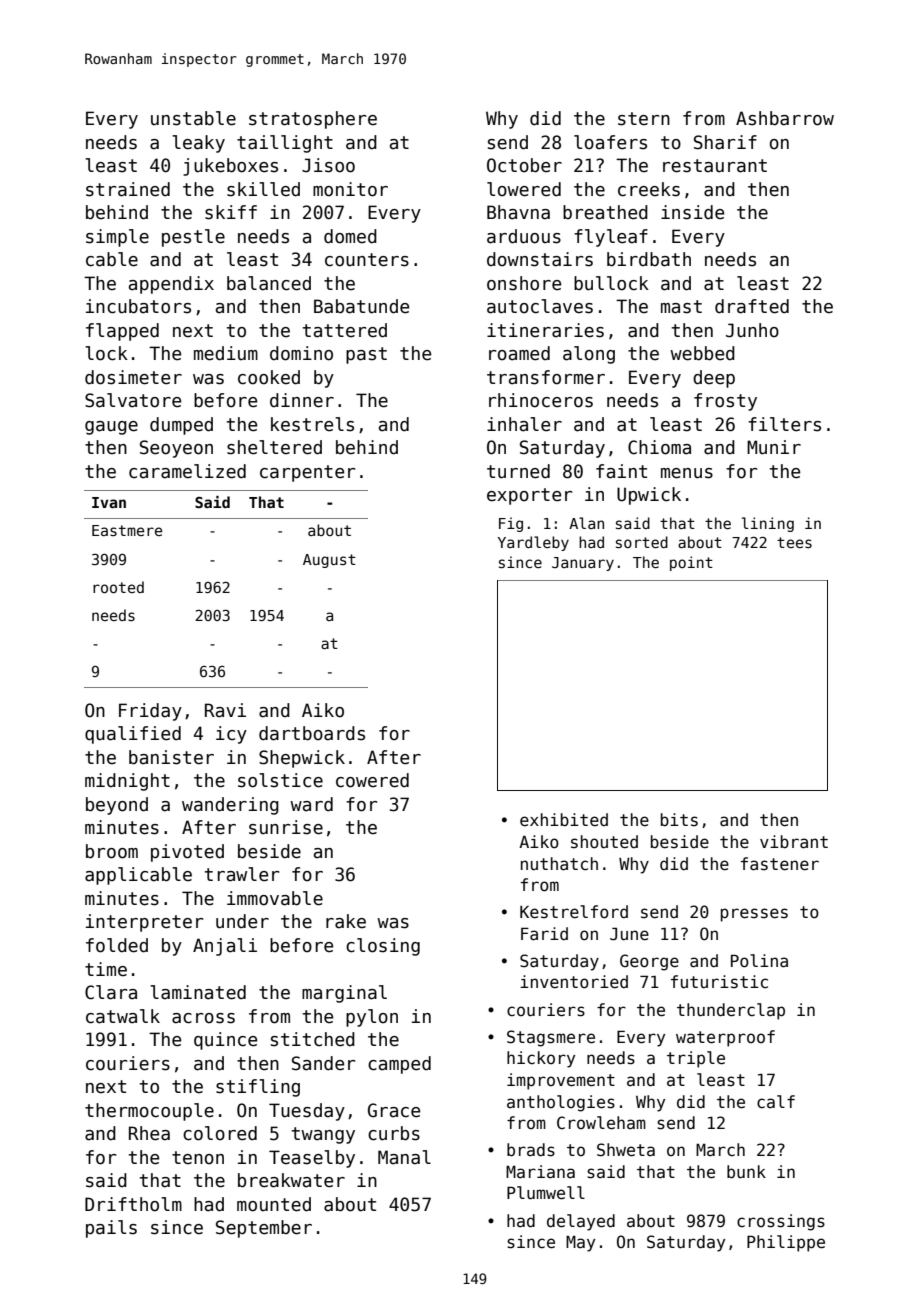 This page has width=924, height=1314. What do you see at coordinates (193, 118) in the page?
I see `unstable` at bounding box center [193, 118].
